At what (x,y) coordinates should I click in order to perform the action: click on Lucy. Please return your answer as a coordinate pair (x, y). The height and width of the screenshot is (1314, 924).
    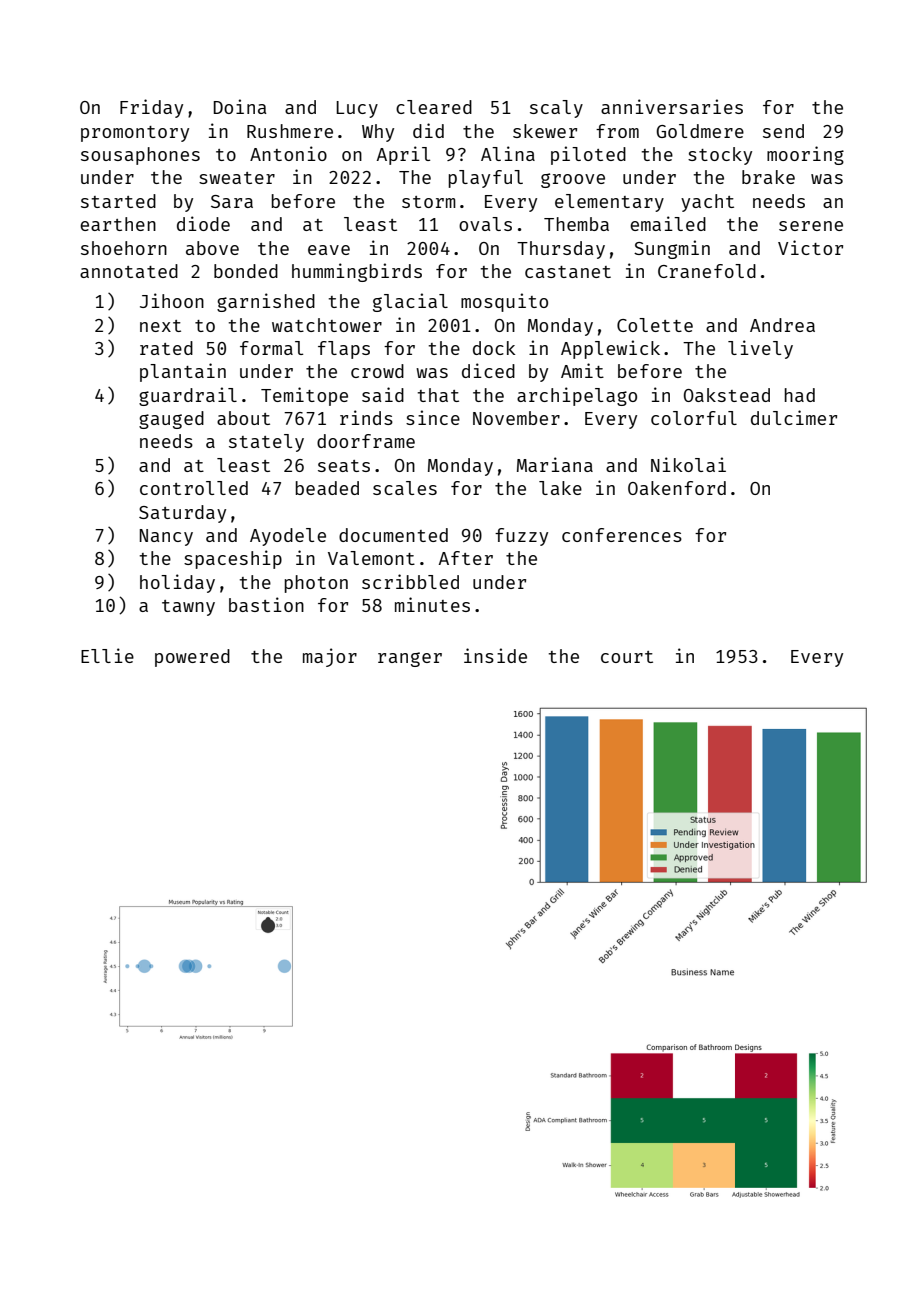
    Looking at the image, I should click on (357, 109).
